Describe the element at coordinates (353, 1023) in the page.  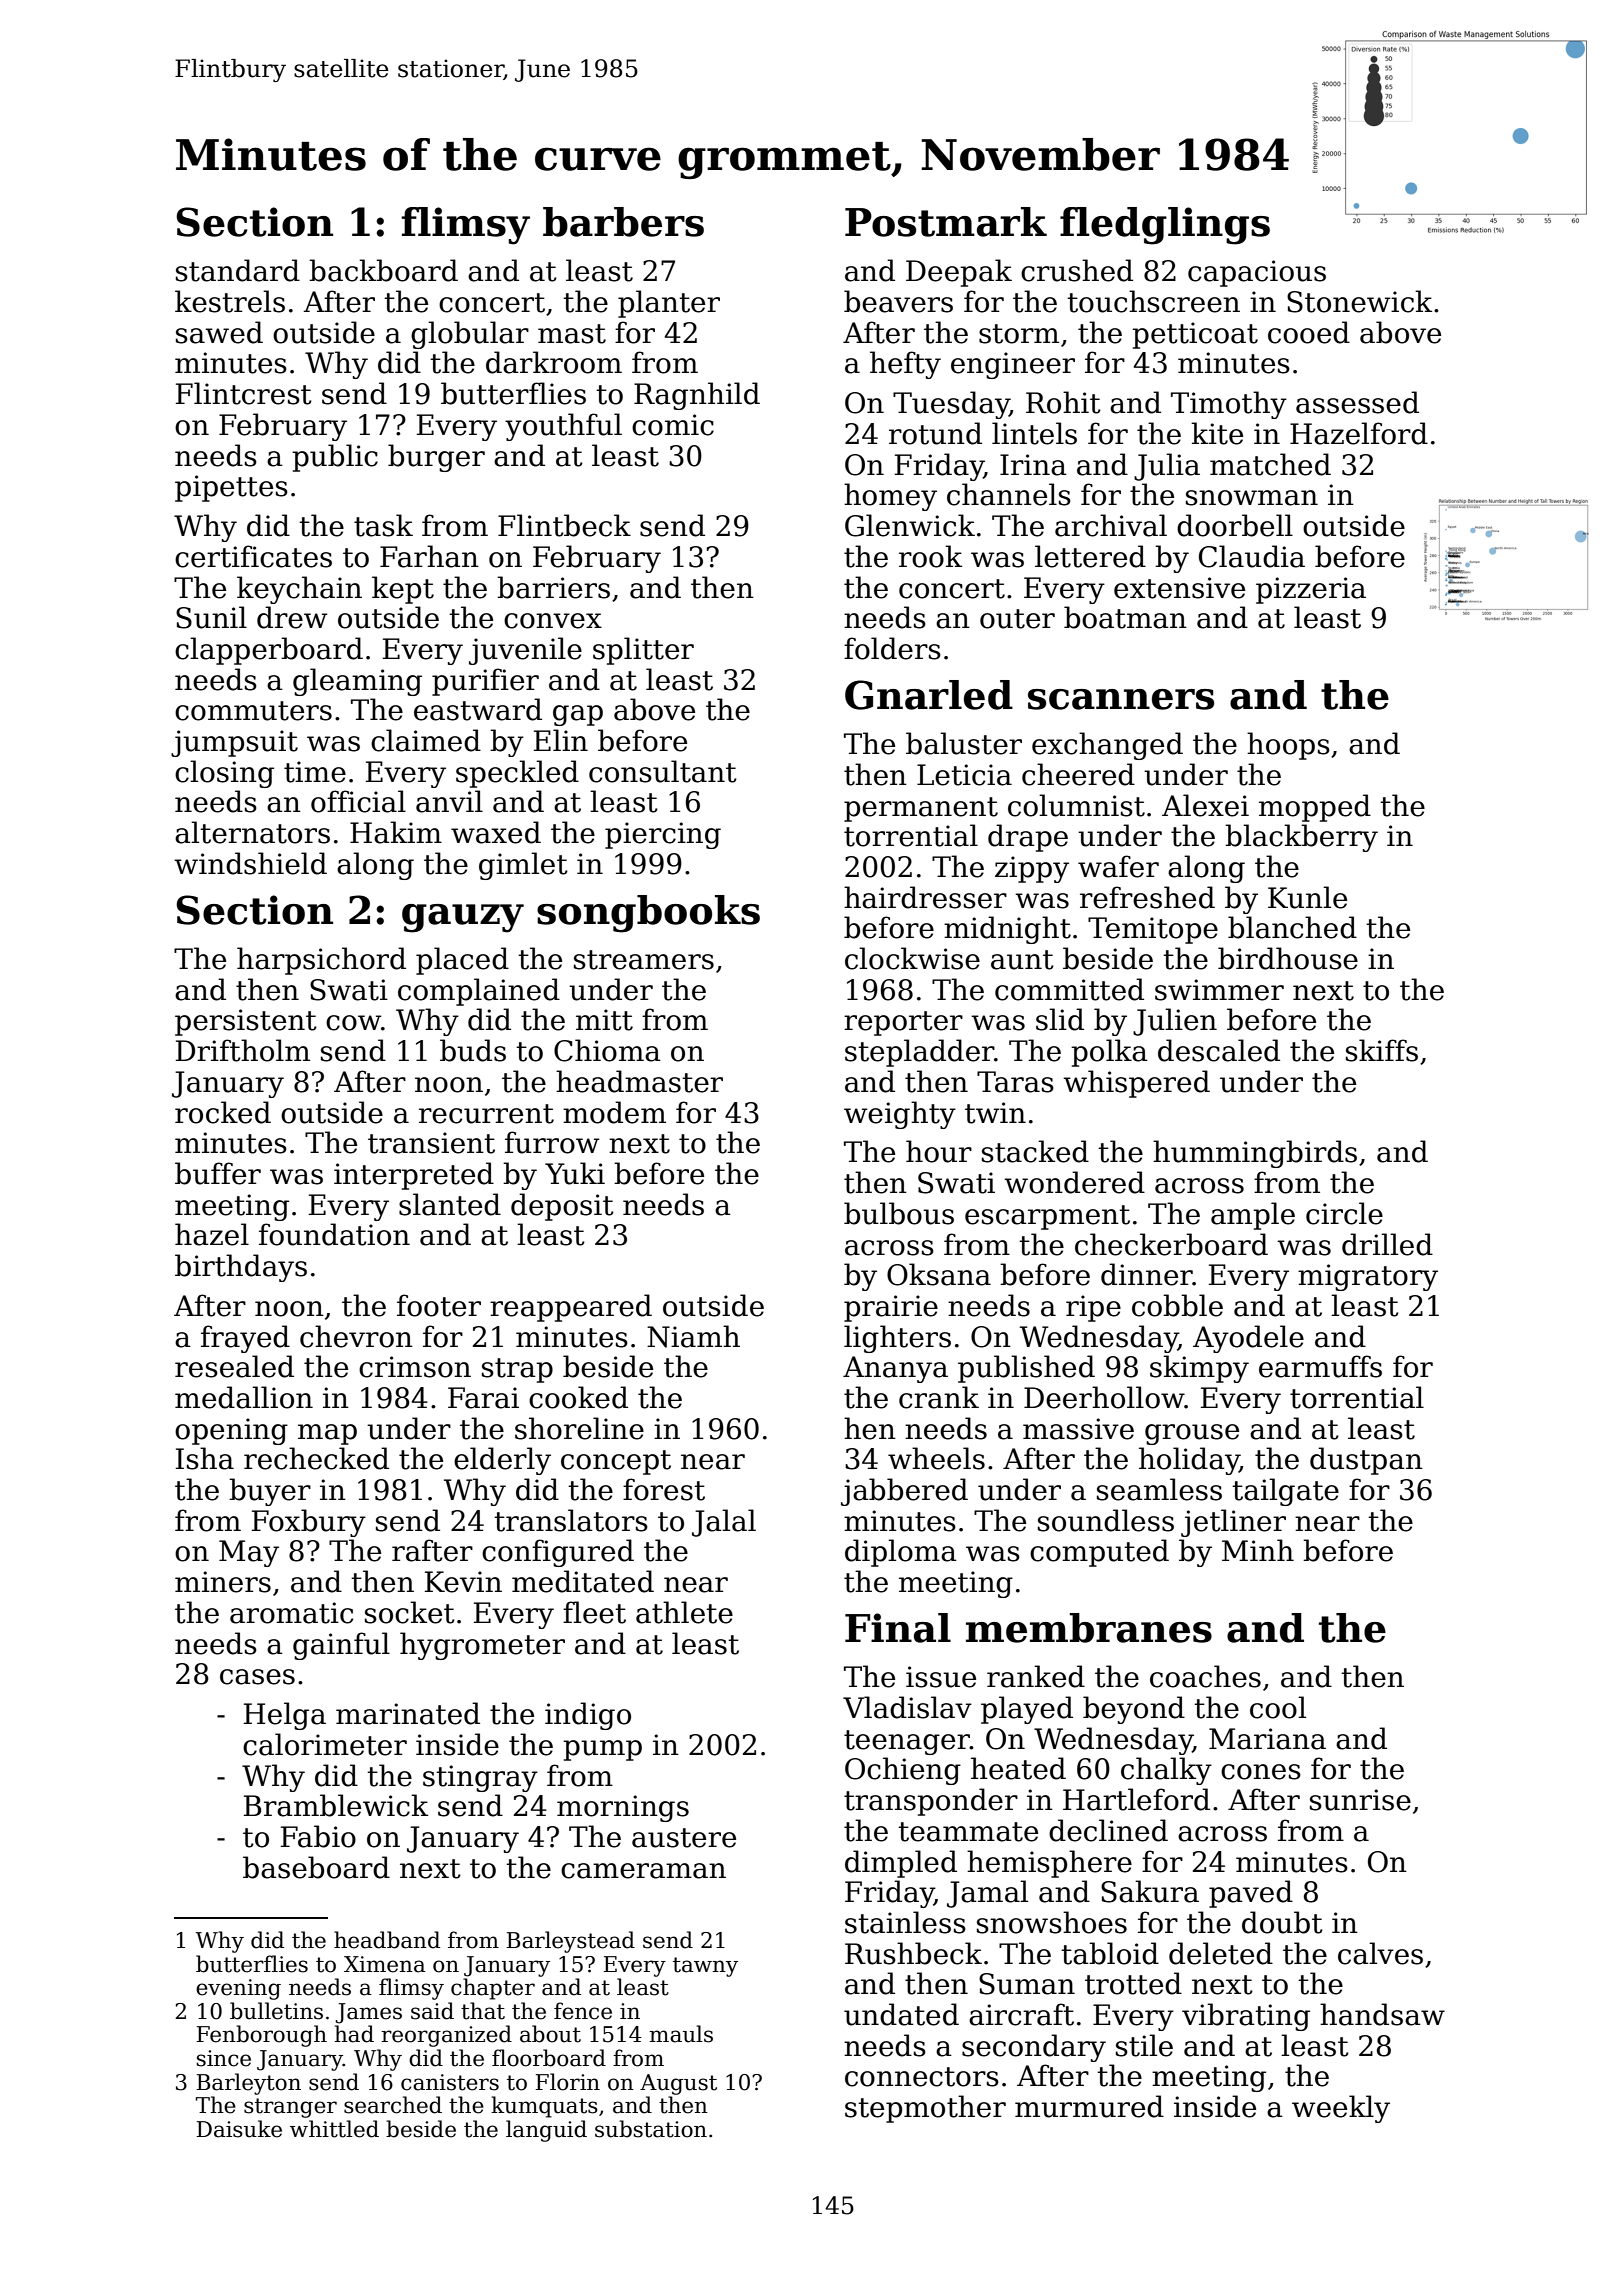
I see `cow` at that location.
